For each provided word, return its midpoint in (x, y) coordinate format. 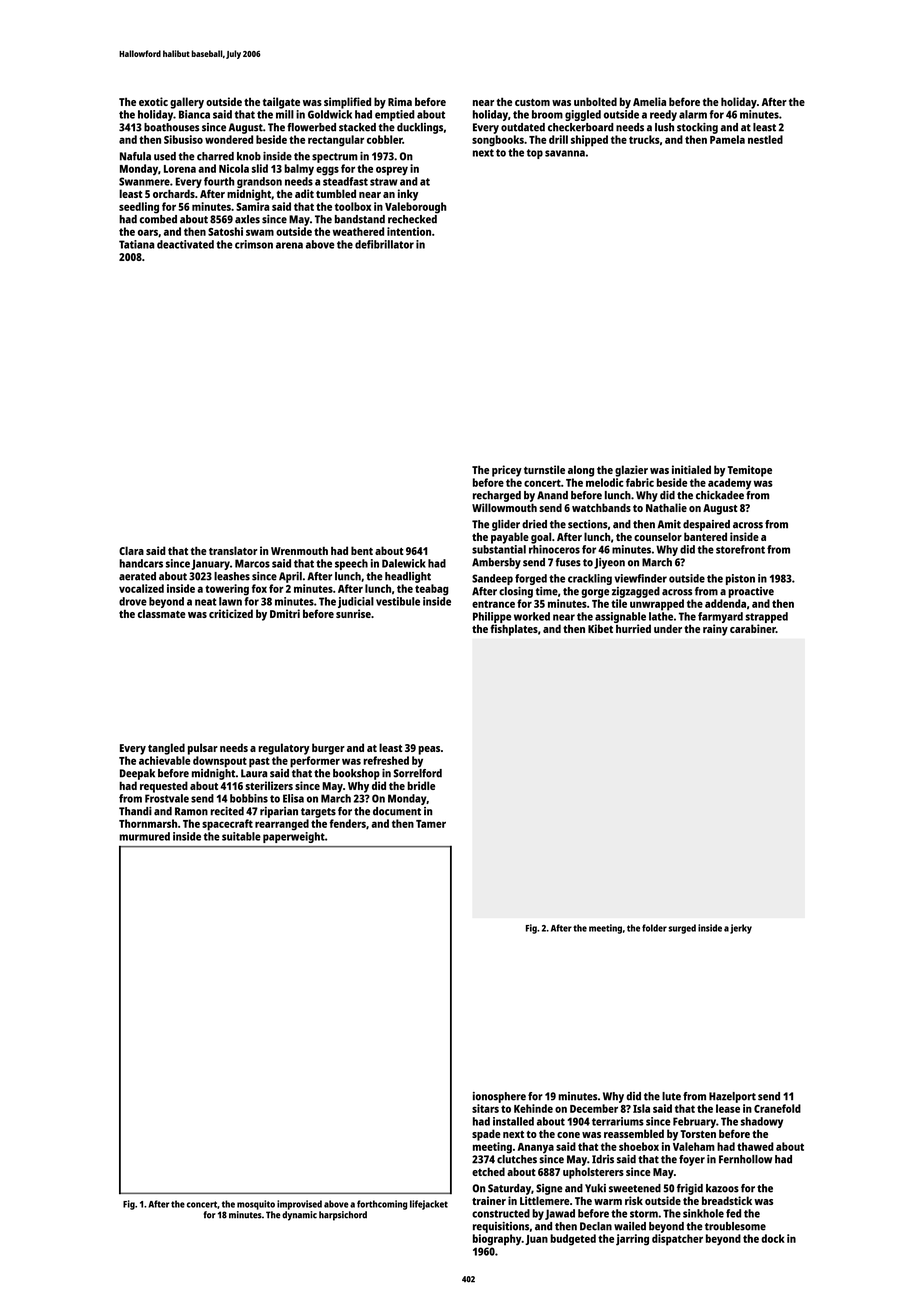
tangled (166, 749)
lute (671, 1096)
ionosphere (499, 1097)
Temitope (750, 471)
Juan (536, 1240)
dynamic (299, 1216)
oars (148, 232)
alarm (693, 114)
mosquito (256, 1205)
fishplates (514, 630)
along (581, 471)
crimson (254, 244)
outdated (523, 127)
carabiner (753, 628)
